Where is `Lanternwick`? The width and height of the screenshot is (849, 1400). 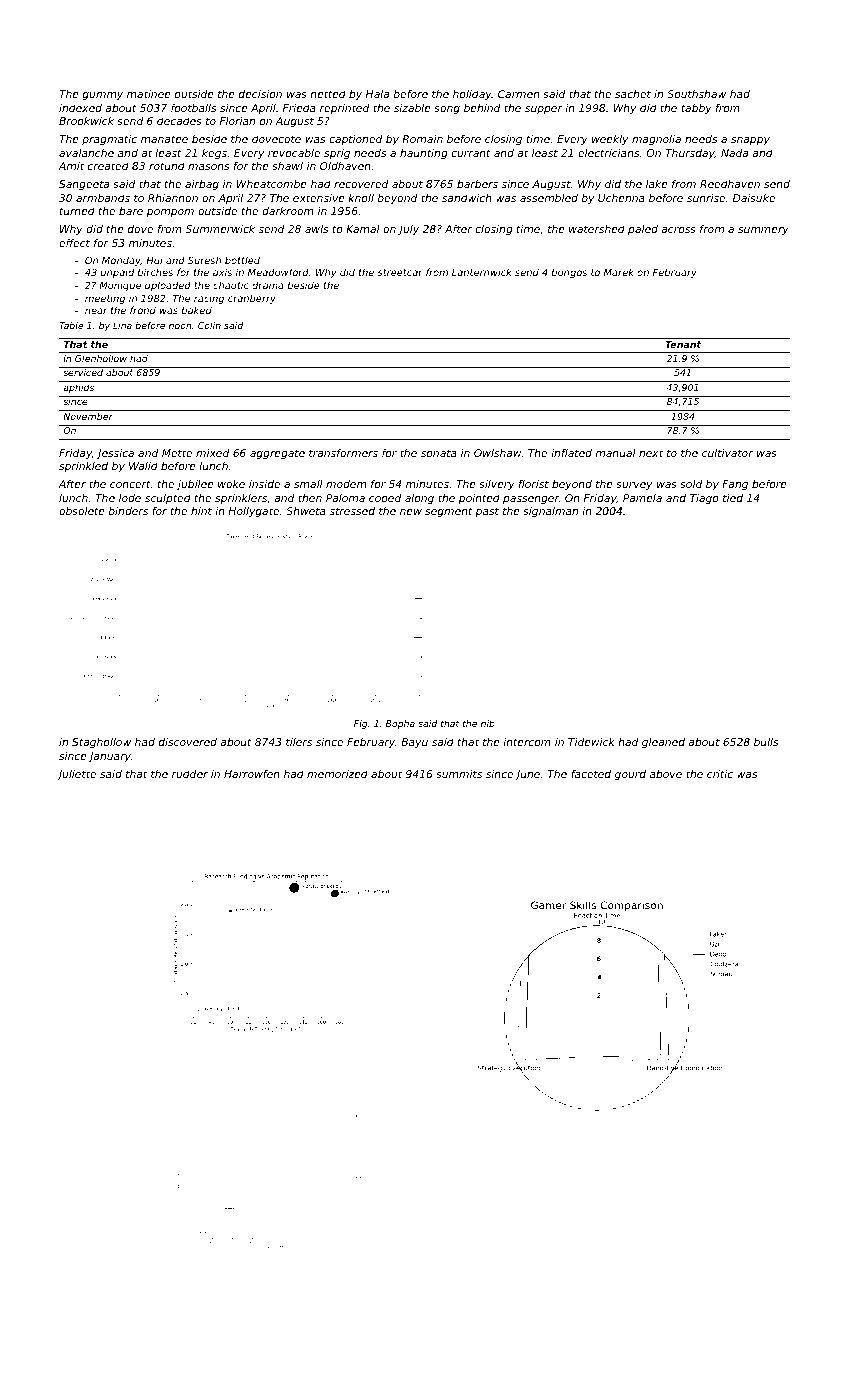 Lanternwick is located at coordinates (482, 272).
